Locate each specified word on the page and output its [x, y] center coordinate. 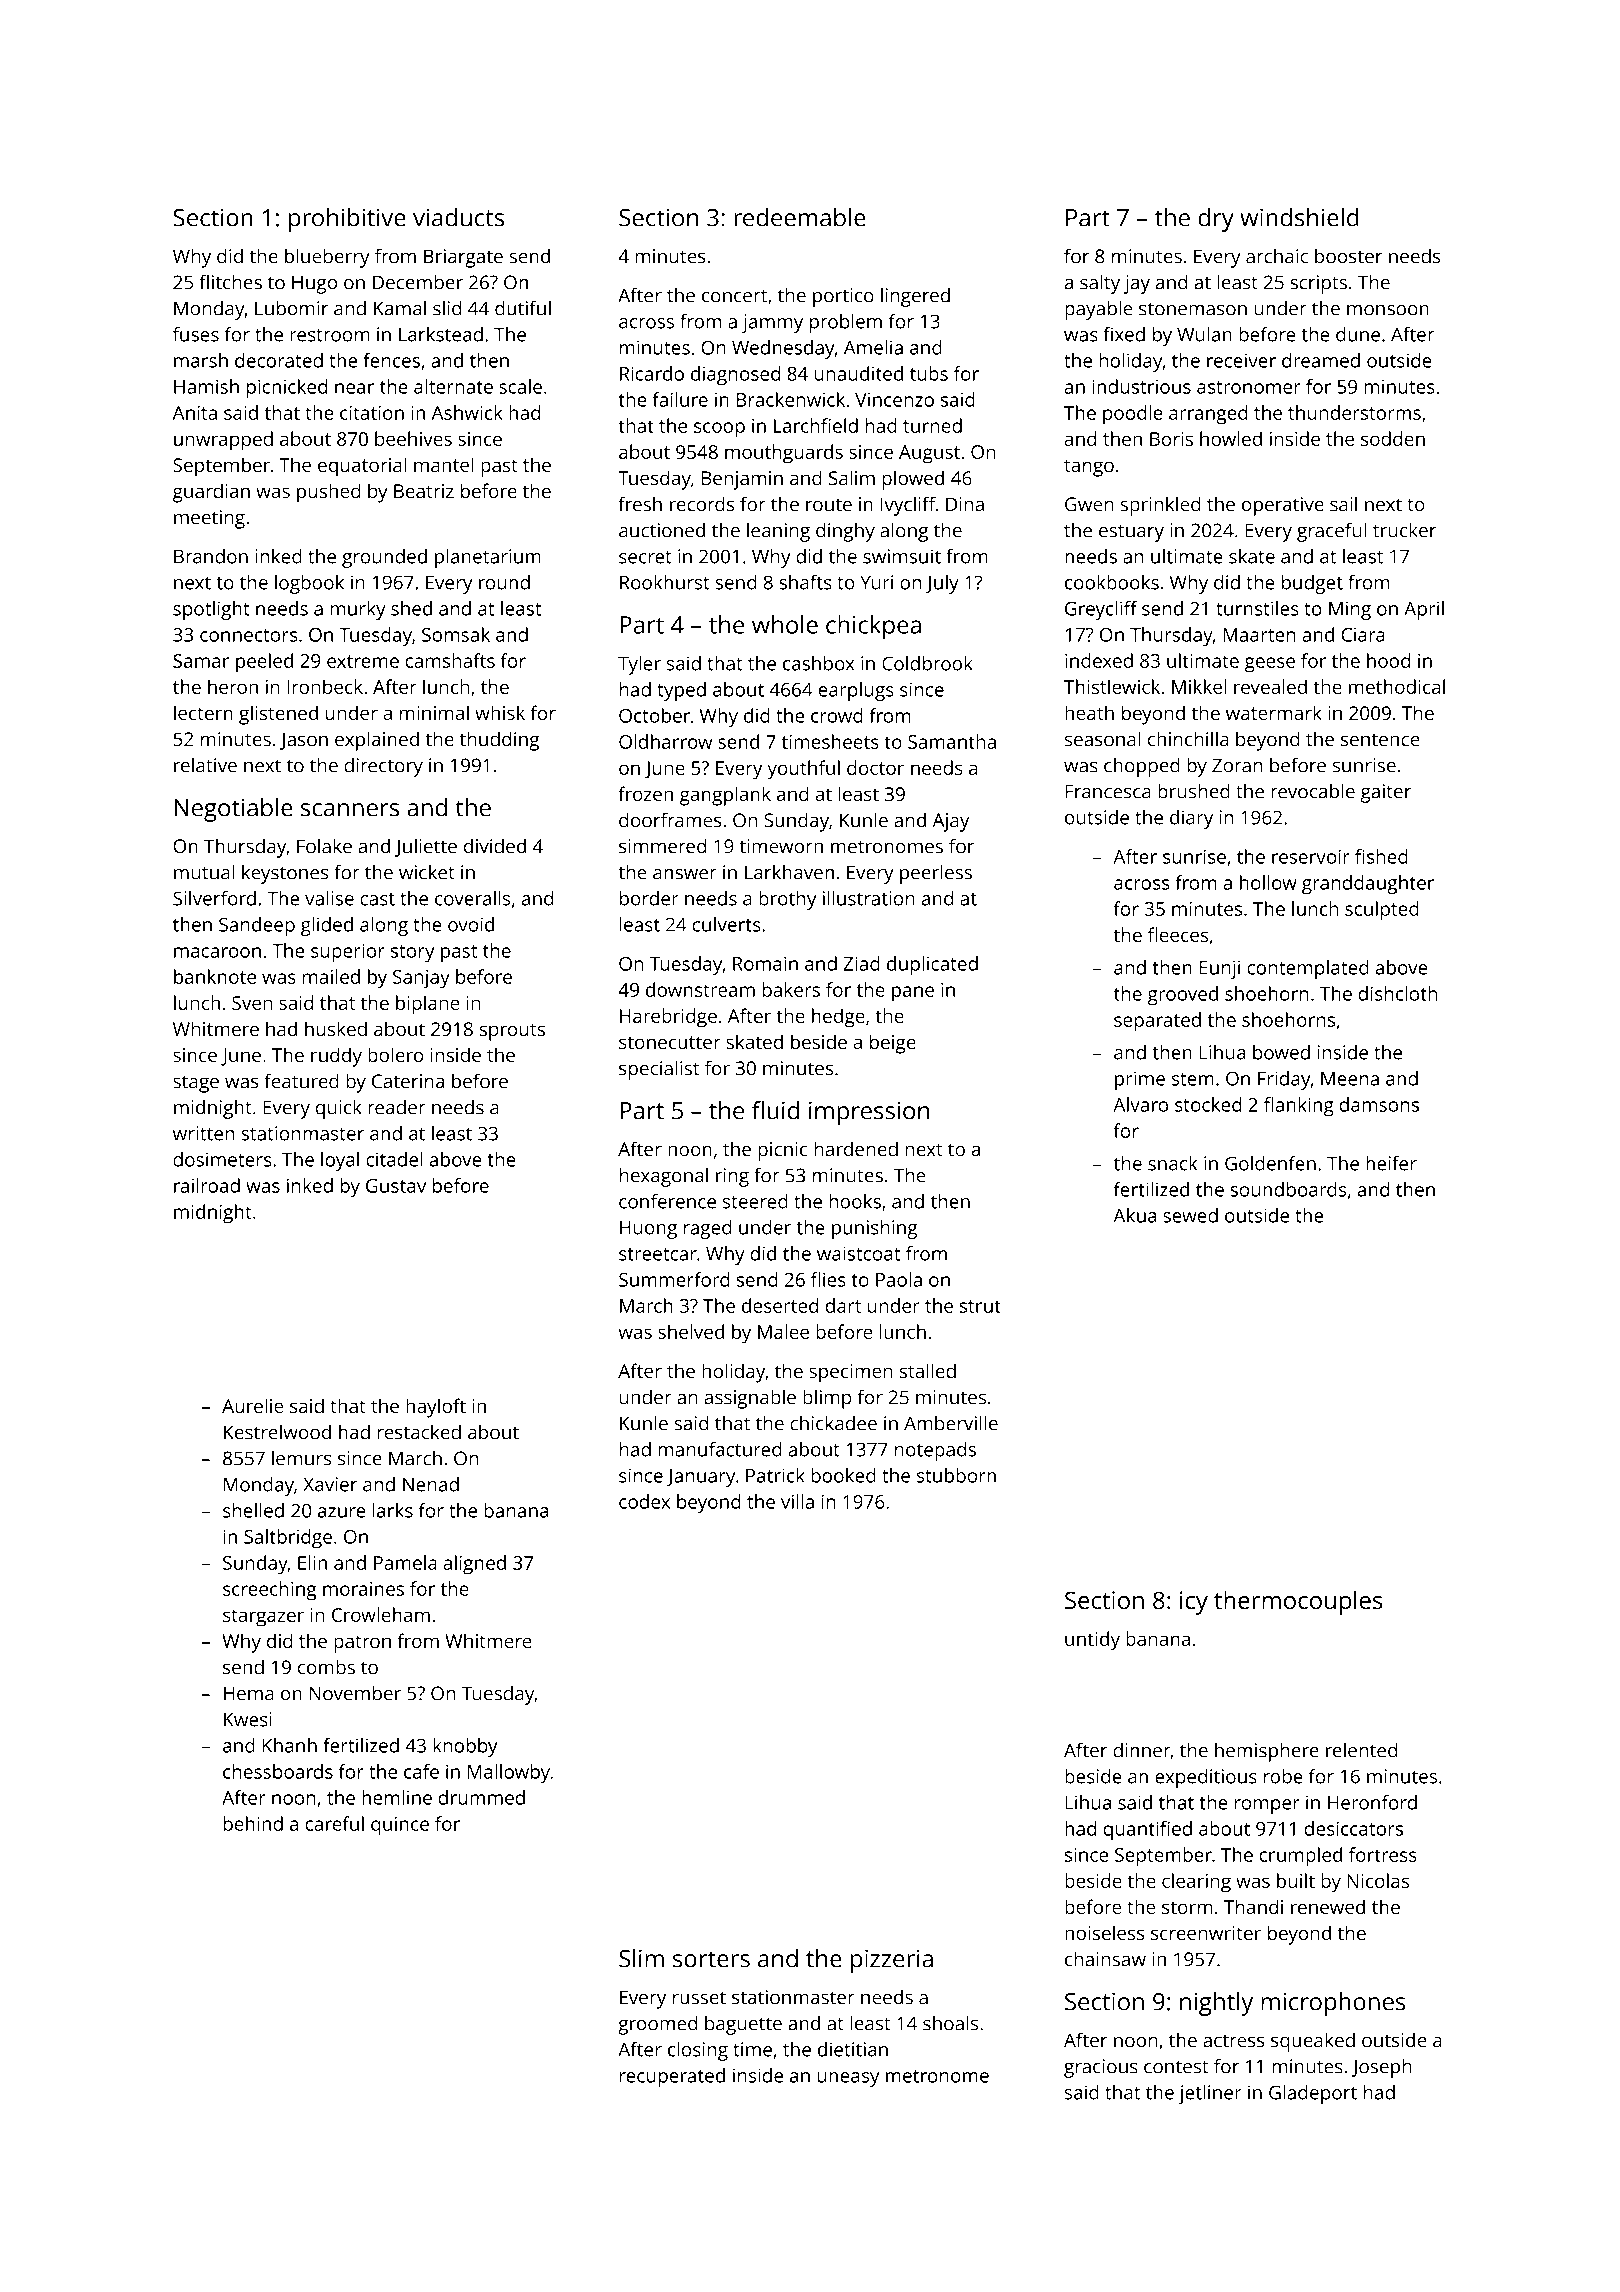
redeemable [800, 217]
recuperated [672, 2077]
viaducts [458, 217]
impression [869, 1113]
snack [1172, 1163]
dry [1216, 220]
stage [196, 1084]
